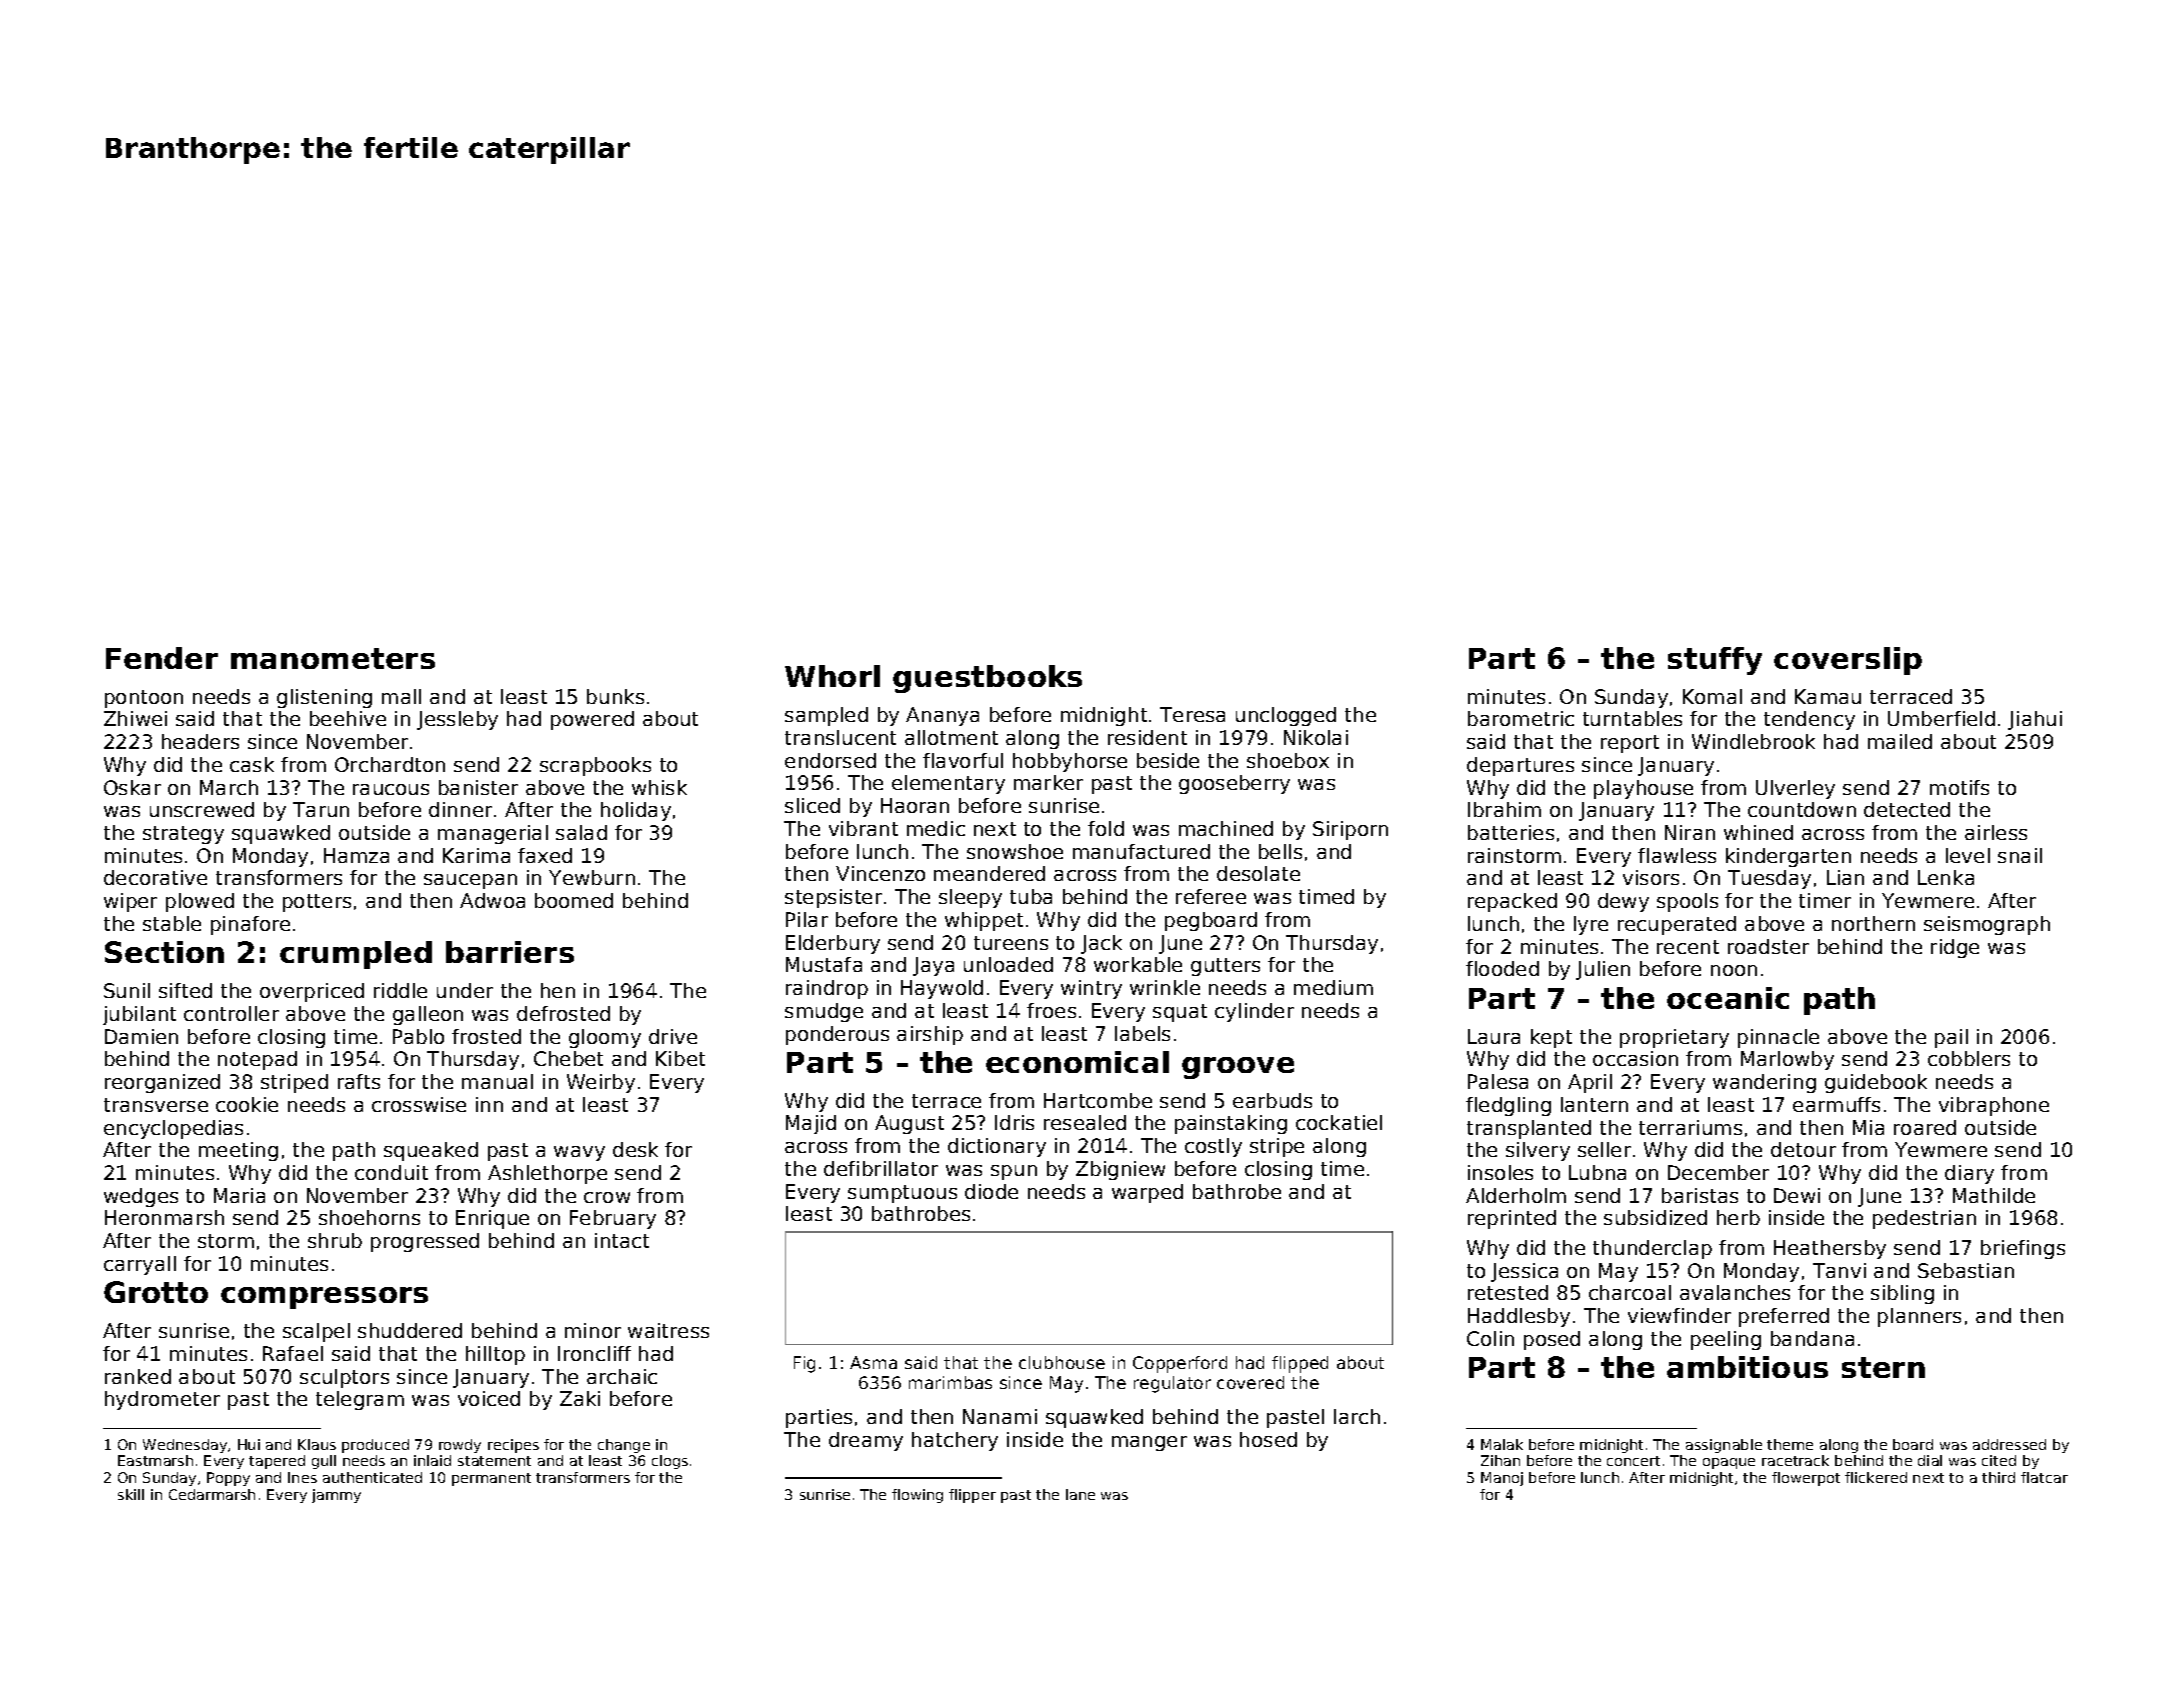 The image size is (2178, 1683). I want to click on Oskar, so click(132, 787).
